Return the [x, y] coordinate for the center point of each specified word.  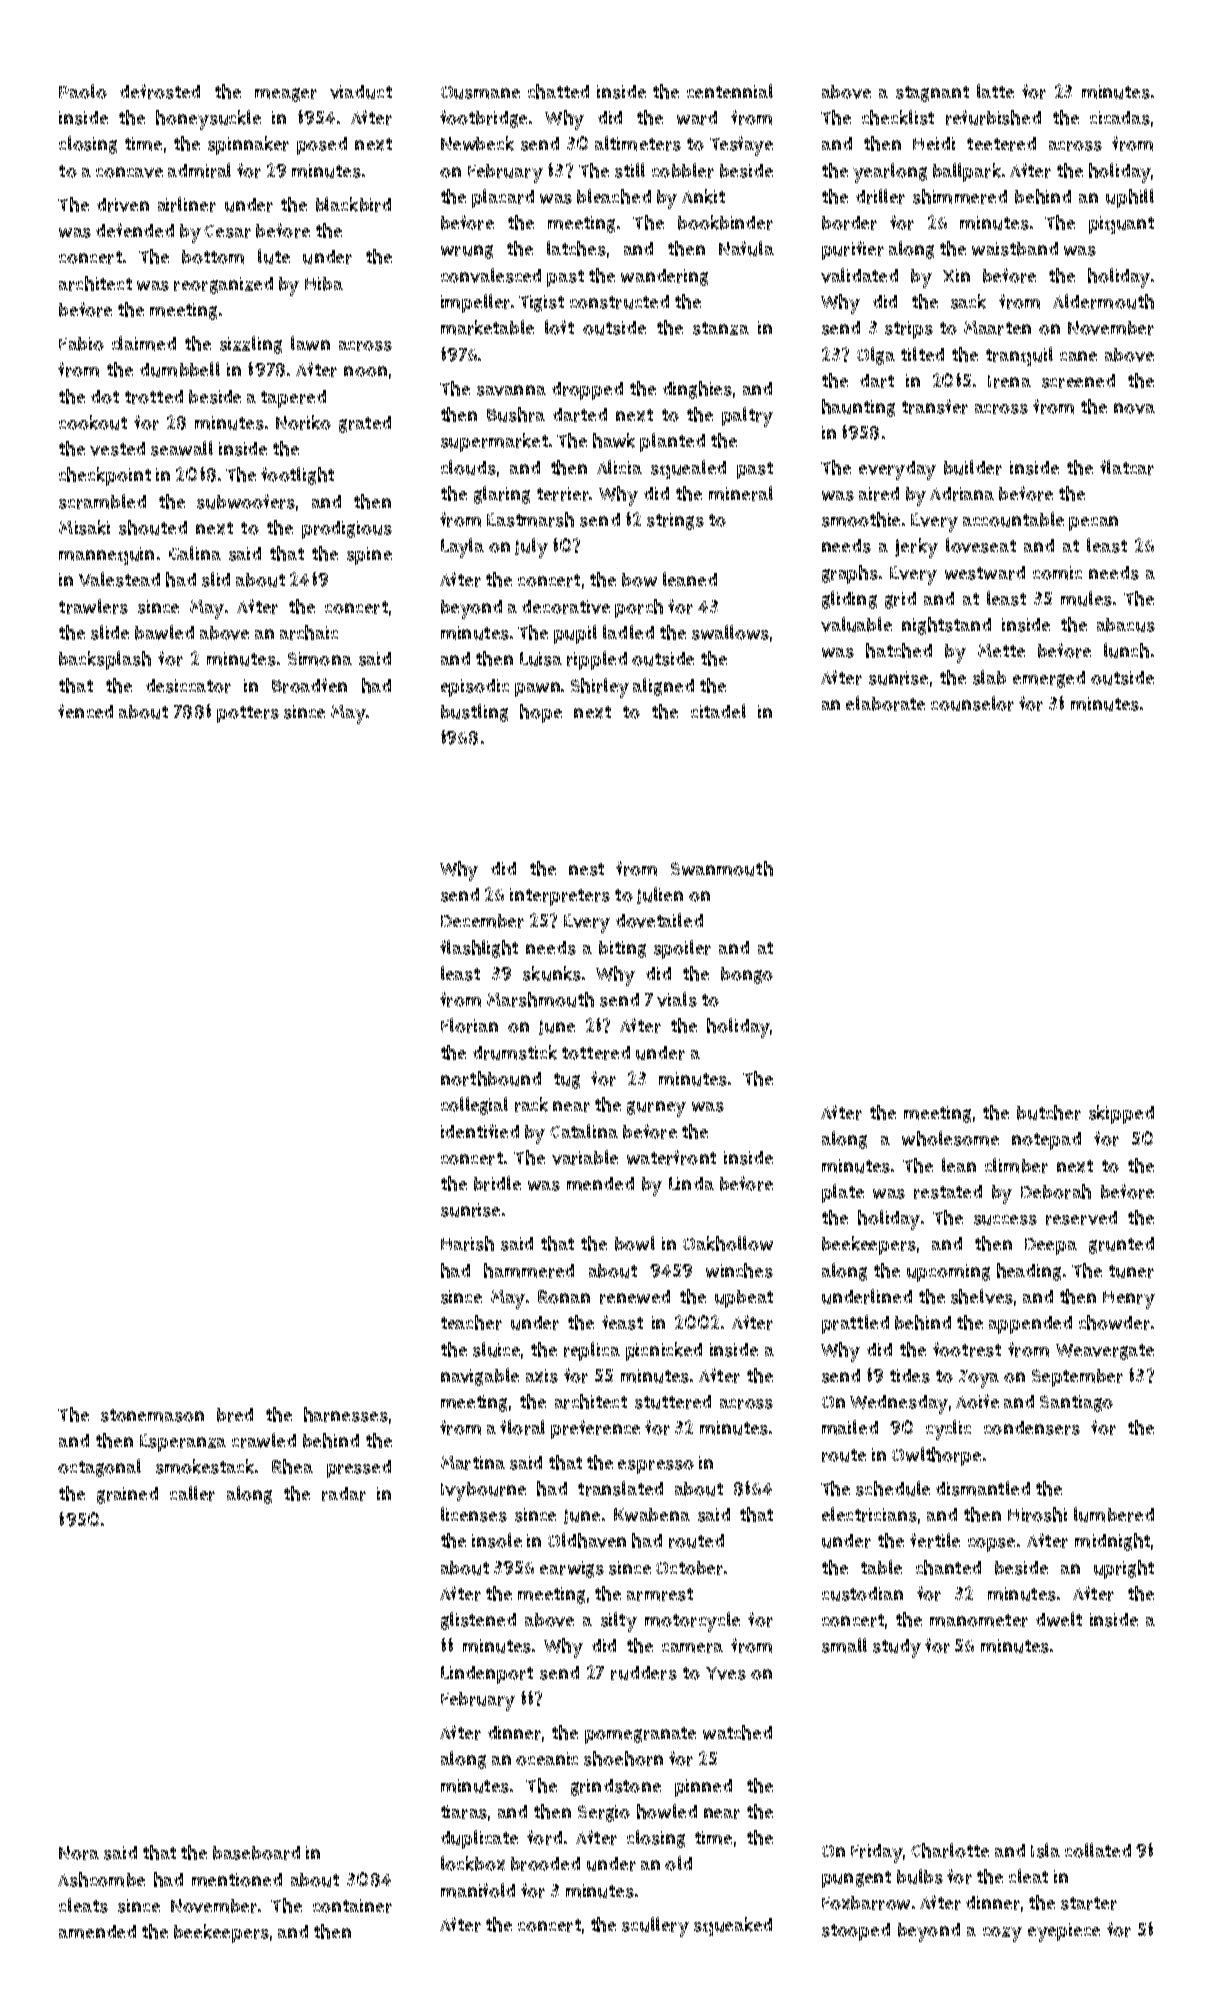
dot [105, 397]
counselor [972, 703]
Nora [79, 1853]
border [849, 223]
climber [1016, 1165]
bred [235, 1415]
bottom [213, 257]
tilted [922, 354]
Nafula [746, 248]
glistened [478, 1621]
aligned [663, 687]
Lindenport [487, 1675]
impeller [475, 303]
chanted [948, 1567]
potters [248, 714]
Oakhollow [728, 1243]
